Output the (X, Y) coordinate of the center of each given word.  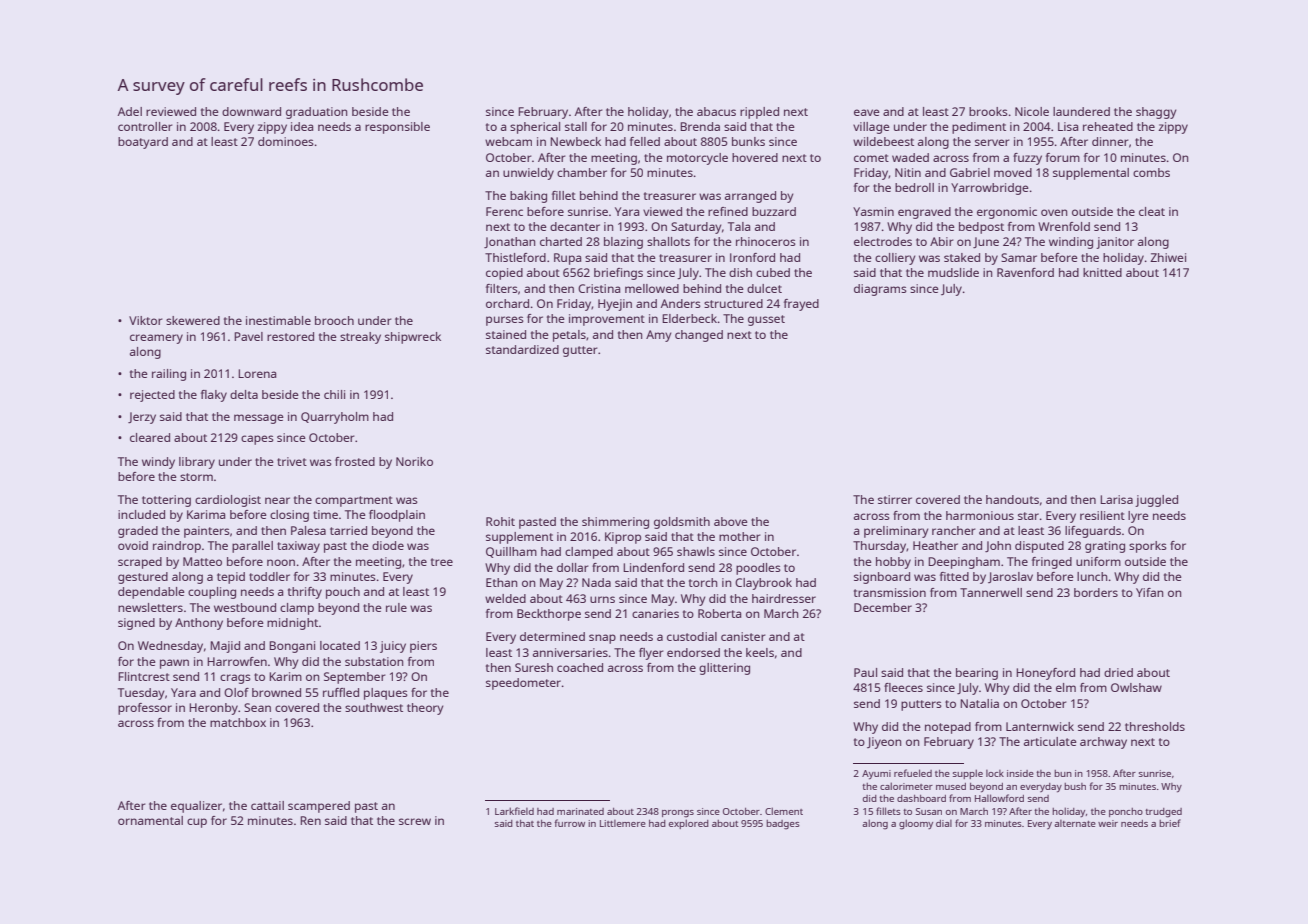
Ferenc (504, 211)
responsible (397, 128)
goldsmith (682, 523)
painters (207, 532)
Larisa (1116, 499)
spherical (535, 128)
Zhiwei (1168, 257)
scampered (319, 807)
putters (921, 705)
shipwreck (413, 338)
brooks (988, 111)
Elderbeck (689, 318)
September (355, 678)
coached (580, 667)
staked (962, 257)
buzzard (774, 211)
